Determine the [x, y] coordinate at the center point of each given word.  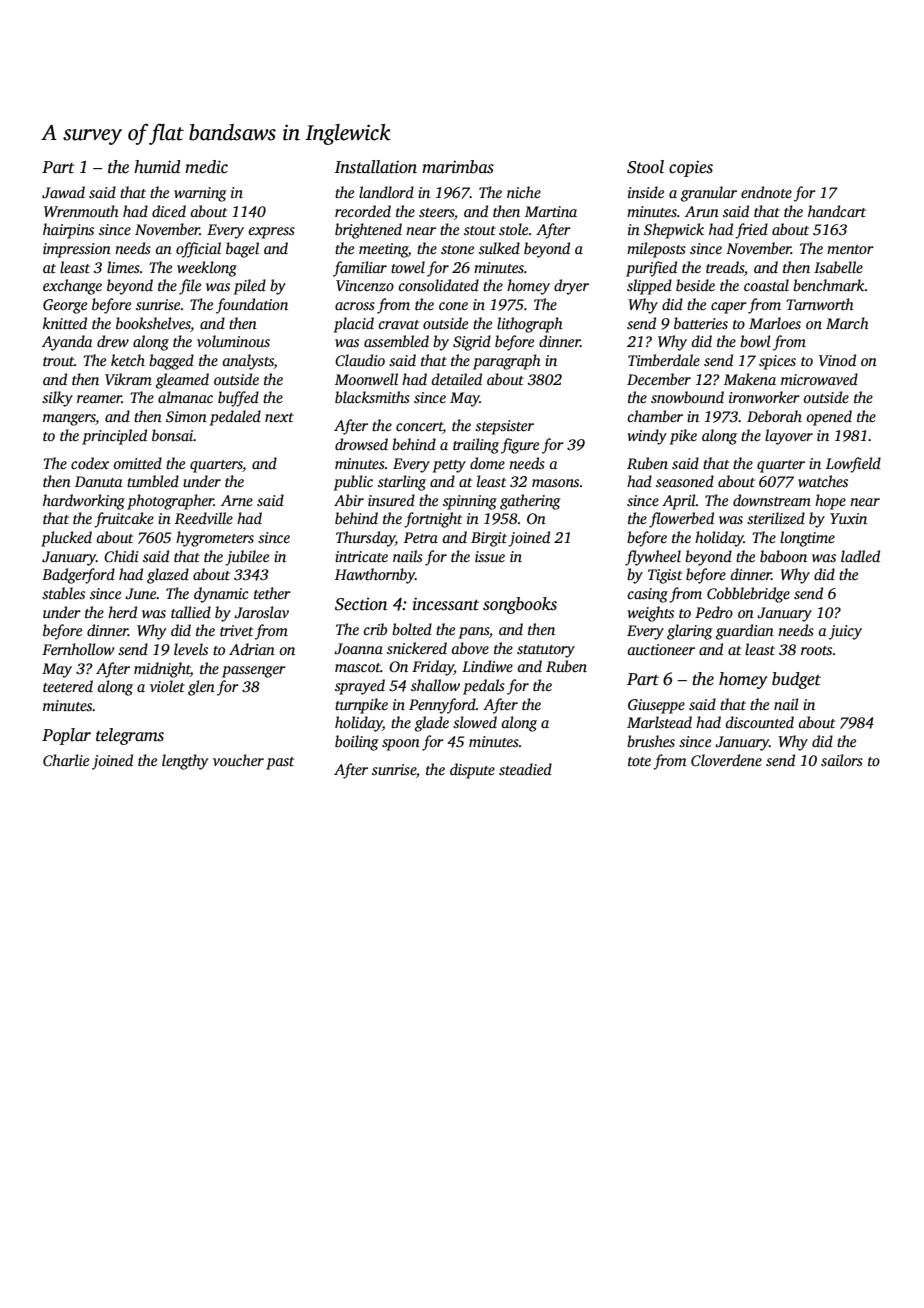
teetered [68, 686]
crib [375, 629]
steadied [525, 769]
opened [829, 418]
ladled [860, 556]
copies [691, 168]
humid [157, 167]
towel [408, 267]
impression [77, 250]
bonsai [173, 435]
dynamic [221, 595]
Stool [645, 167]
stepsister [504, 427]
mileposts [656, 250]
